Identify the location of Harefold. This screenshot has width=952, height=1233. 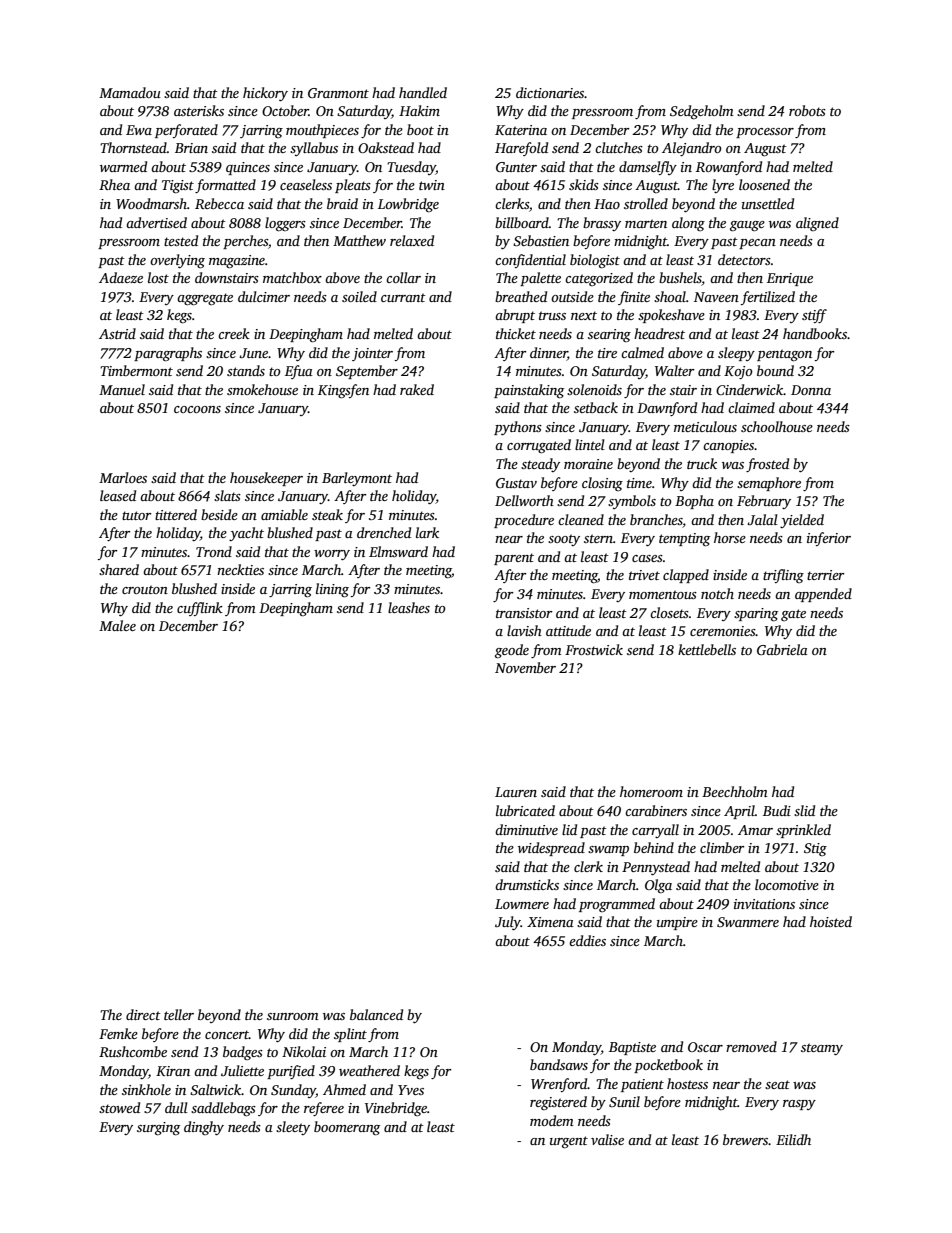
(521, 149).
